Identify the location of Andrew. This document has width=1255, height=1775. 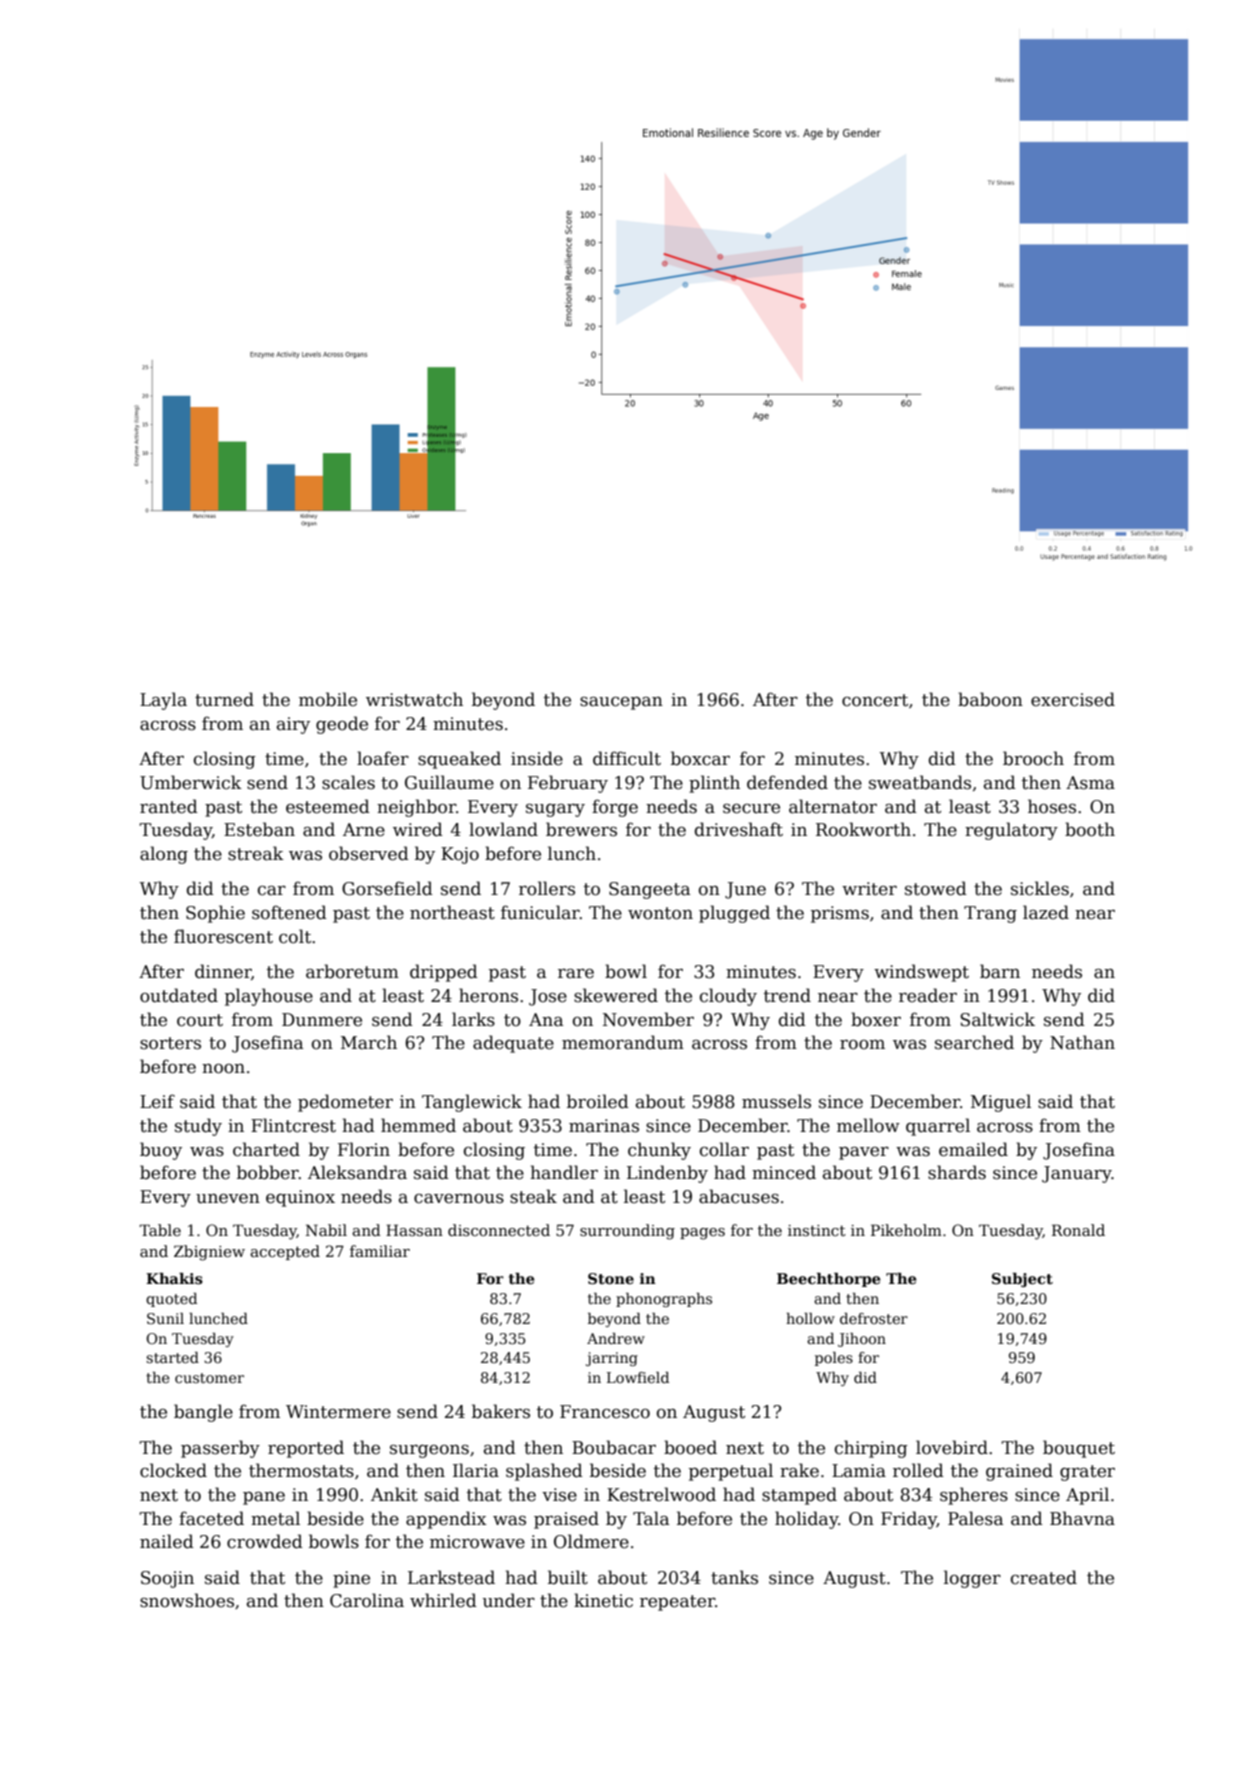
(616, 1338).
